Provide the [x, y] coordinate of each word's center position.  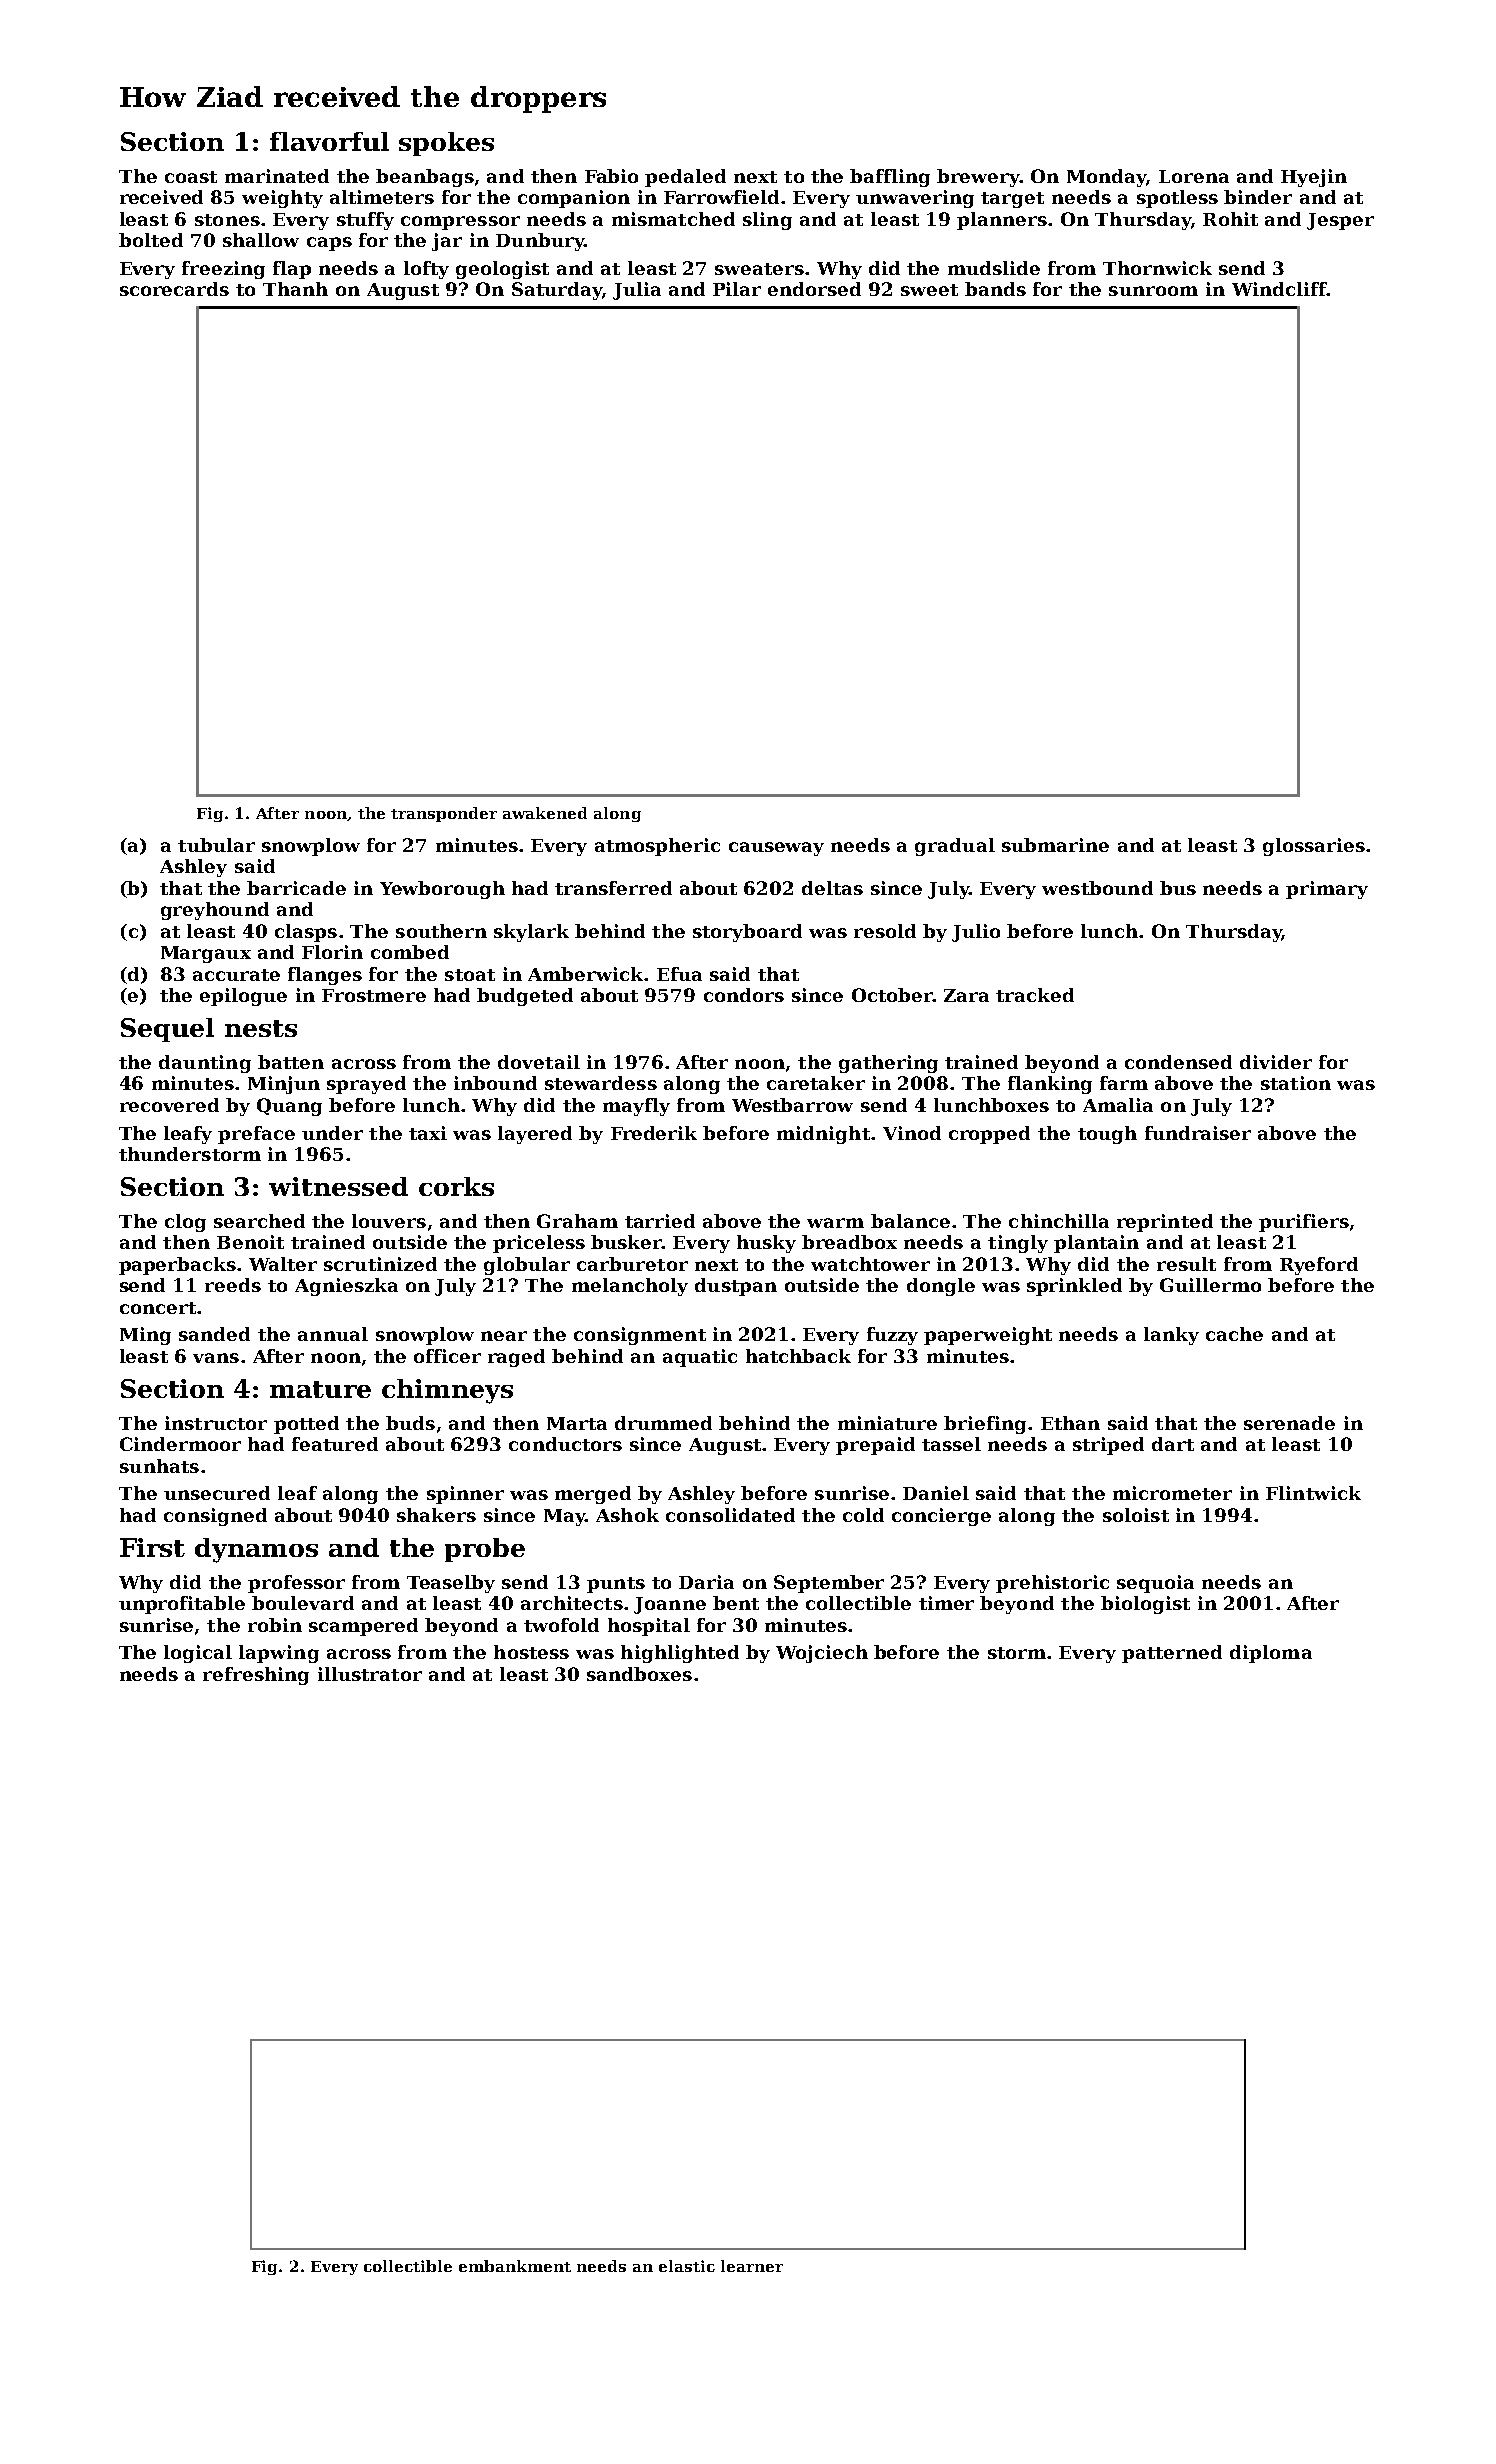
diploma [1271, 1654]
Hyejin [1314, 178]
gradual [955, 847]
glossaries [1314, 847]
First [152, 1547]
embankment [515, 2266]
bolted [151, 240]
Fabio [611, 176]
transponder [444, 814]
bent [736, 1603]
